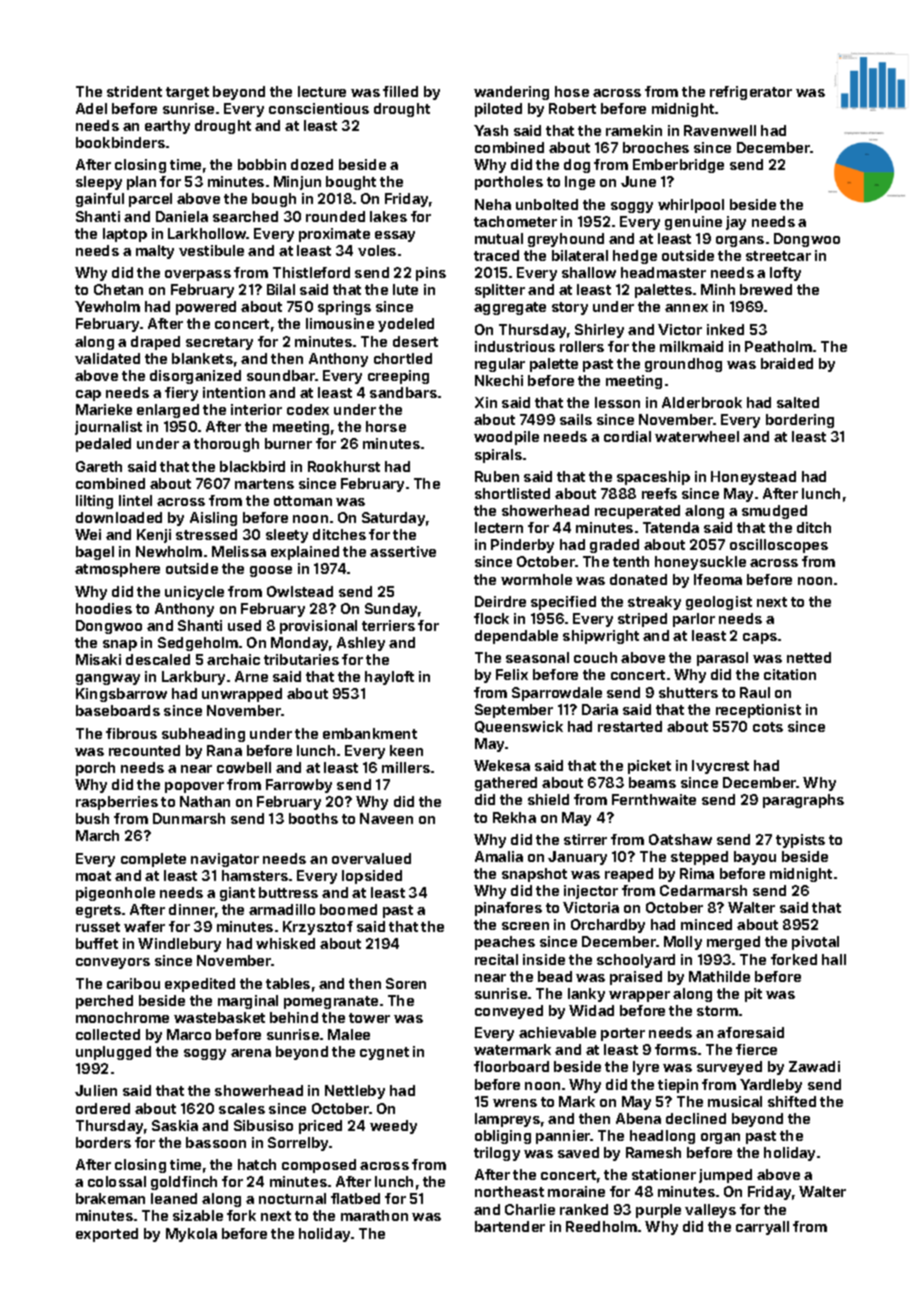 This document has width=924, height=1308. I want to click on bookbinders, so click(120, 142).
